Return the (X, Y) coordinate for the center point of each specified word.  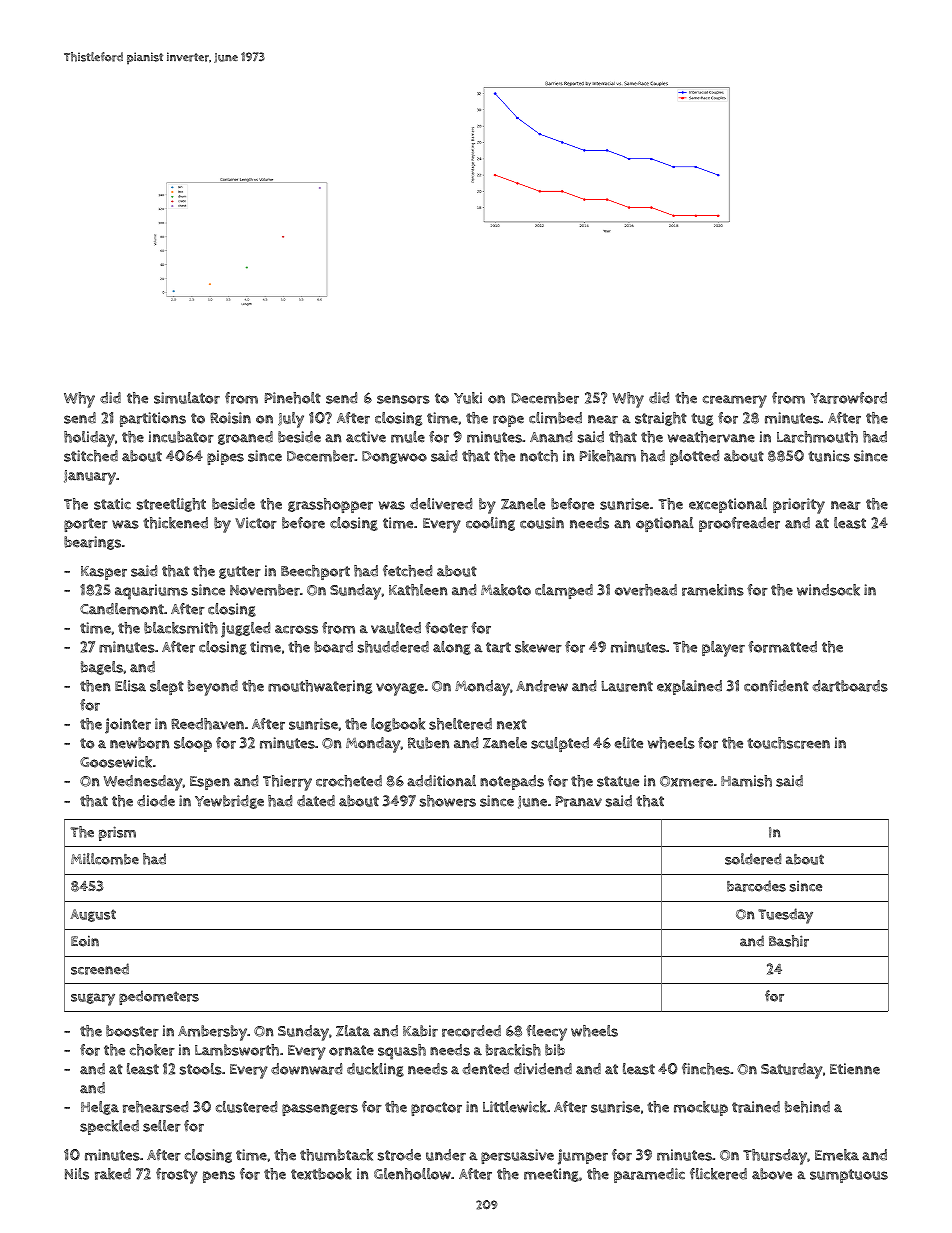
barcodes (756, 886)
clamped (564, 591)
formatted (782, 647)
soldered (753, 859)
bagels (102, 668)
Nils (77, 1174)
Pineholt (293, 398)
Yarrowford (849, 398)
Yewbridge (229, 802)
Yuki (468, 398)
